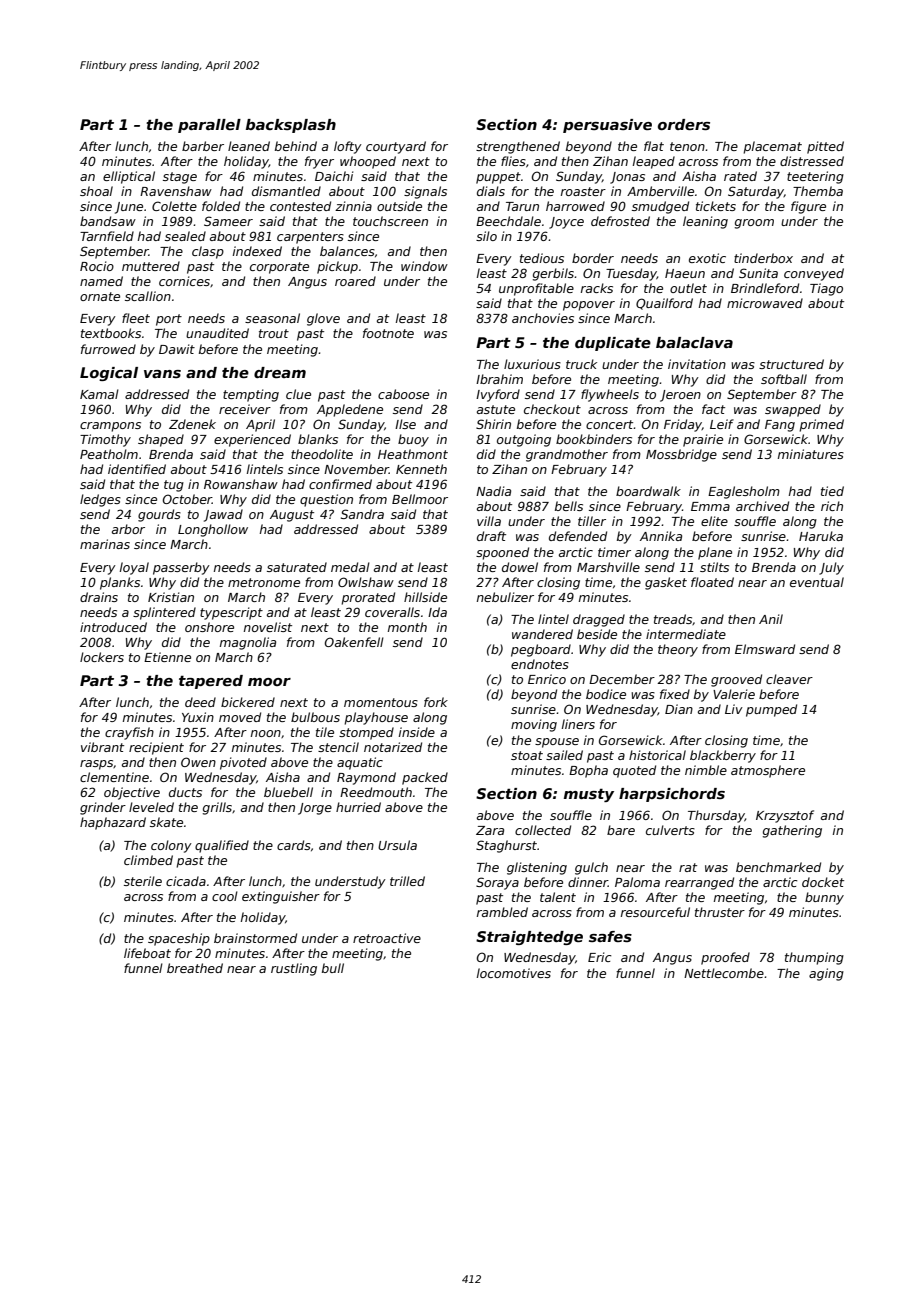  I want to click on Jawad, so click(223, 515).
